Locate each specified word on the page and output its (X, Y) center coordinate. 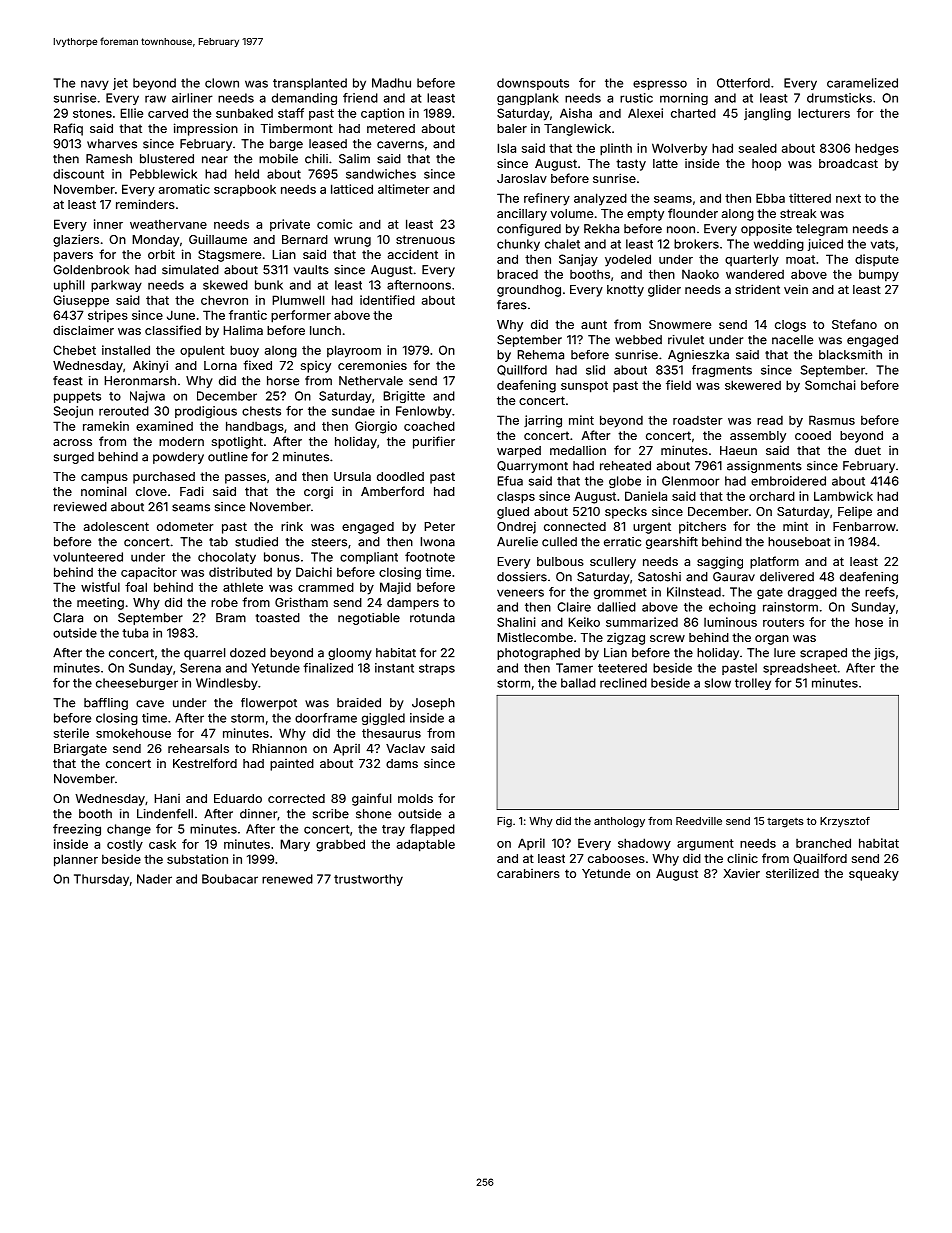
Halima (243, 330)
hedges (877, 149)
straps (437, 669)
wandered (755, 274)
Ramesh (109, 159)
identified (387, 300)
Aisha (576, 113)
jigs (884, 654)
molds (415, 798)
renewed (287, 879)
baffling (106, 704)
